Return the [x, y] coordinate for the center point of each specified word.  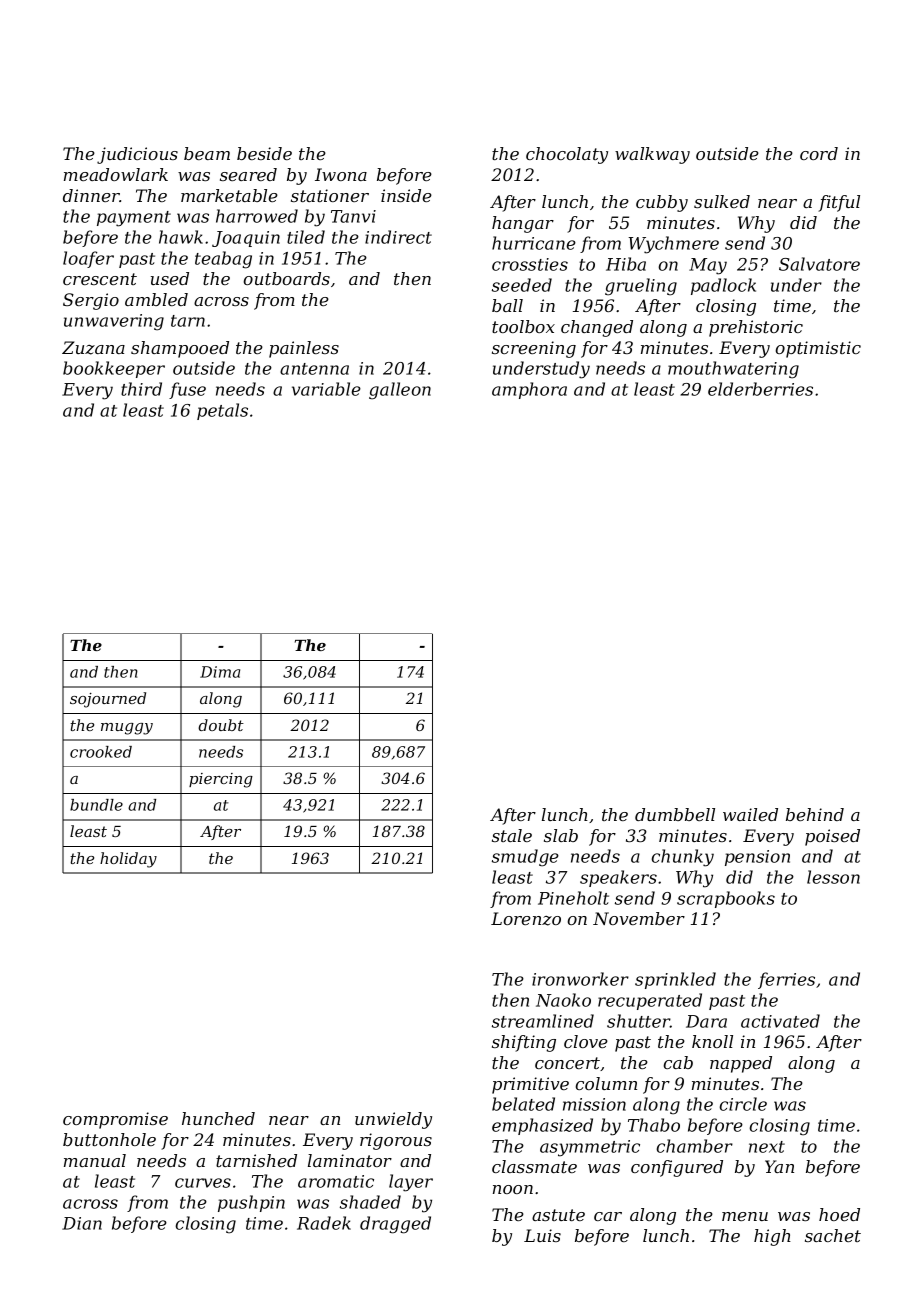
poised [832, 837]
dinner [91, 195]
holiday [128, 860]
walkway [652, 155]
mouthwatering [733, 370]
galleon [400, 391]
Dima [220, 672]
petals [222, 411]
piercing [221, 780]
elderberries [760, 389]
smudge [525, 858]
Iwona [341, 174]
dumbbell [675, 814]
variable [326, 389]
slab [561, 835]
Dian [82, 1223]
